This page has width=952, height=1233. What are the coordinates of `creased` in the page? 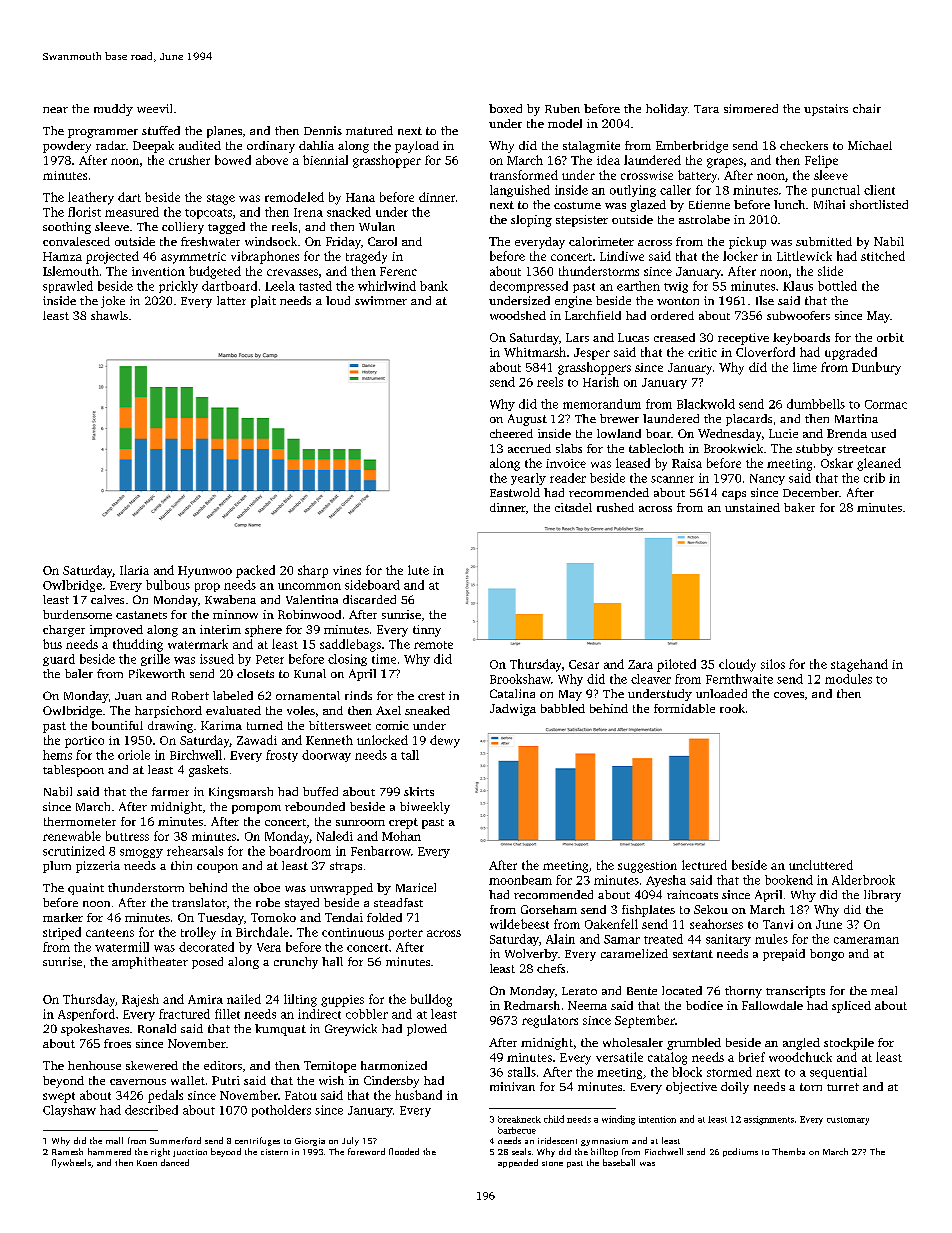 It's located at (674, 337).
